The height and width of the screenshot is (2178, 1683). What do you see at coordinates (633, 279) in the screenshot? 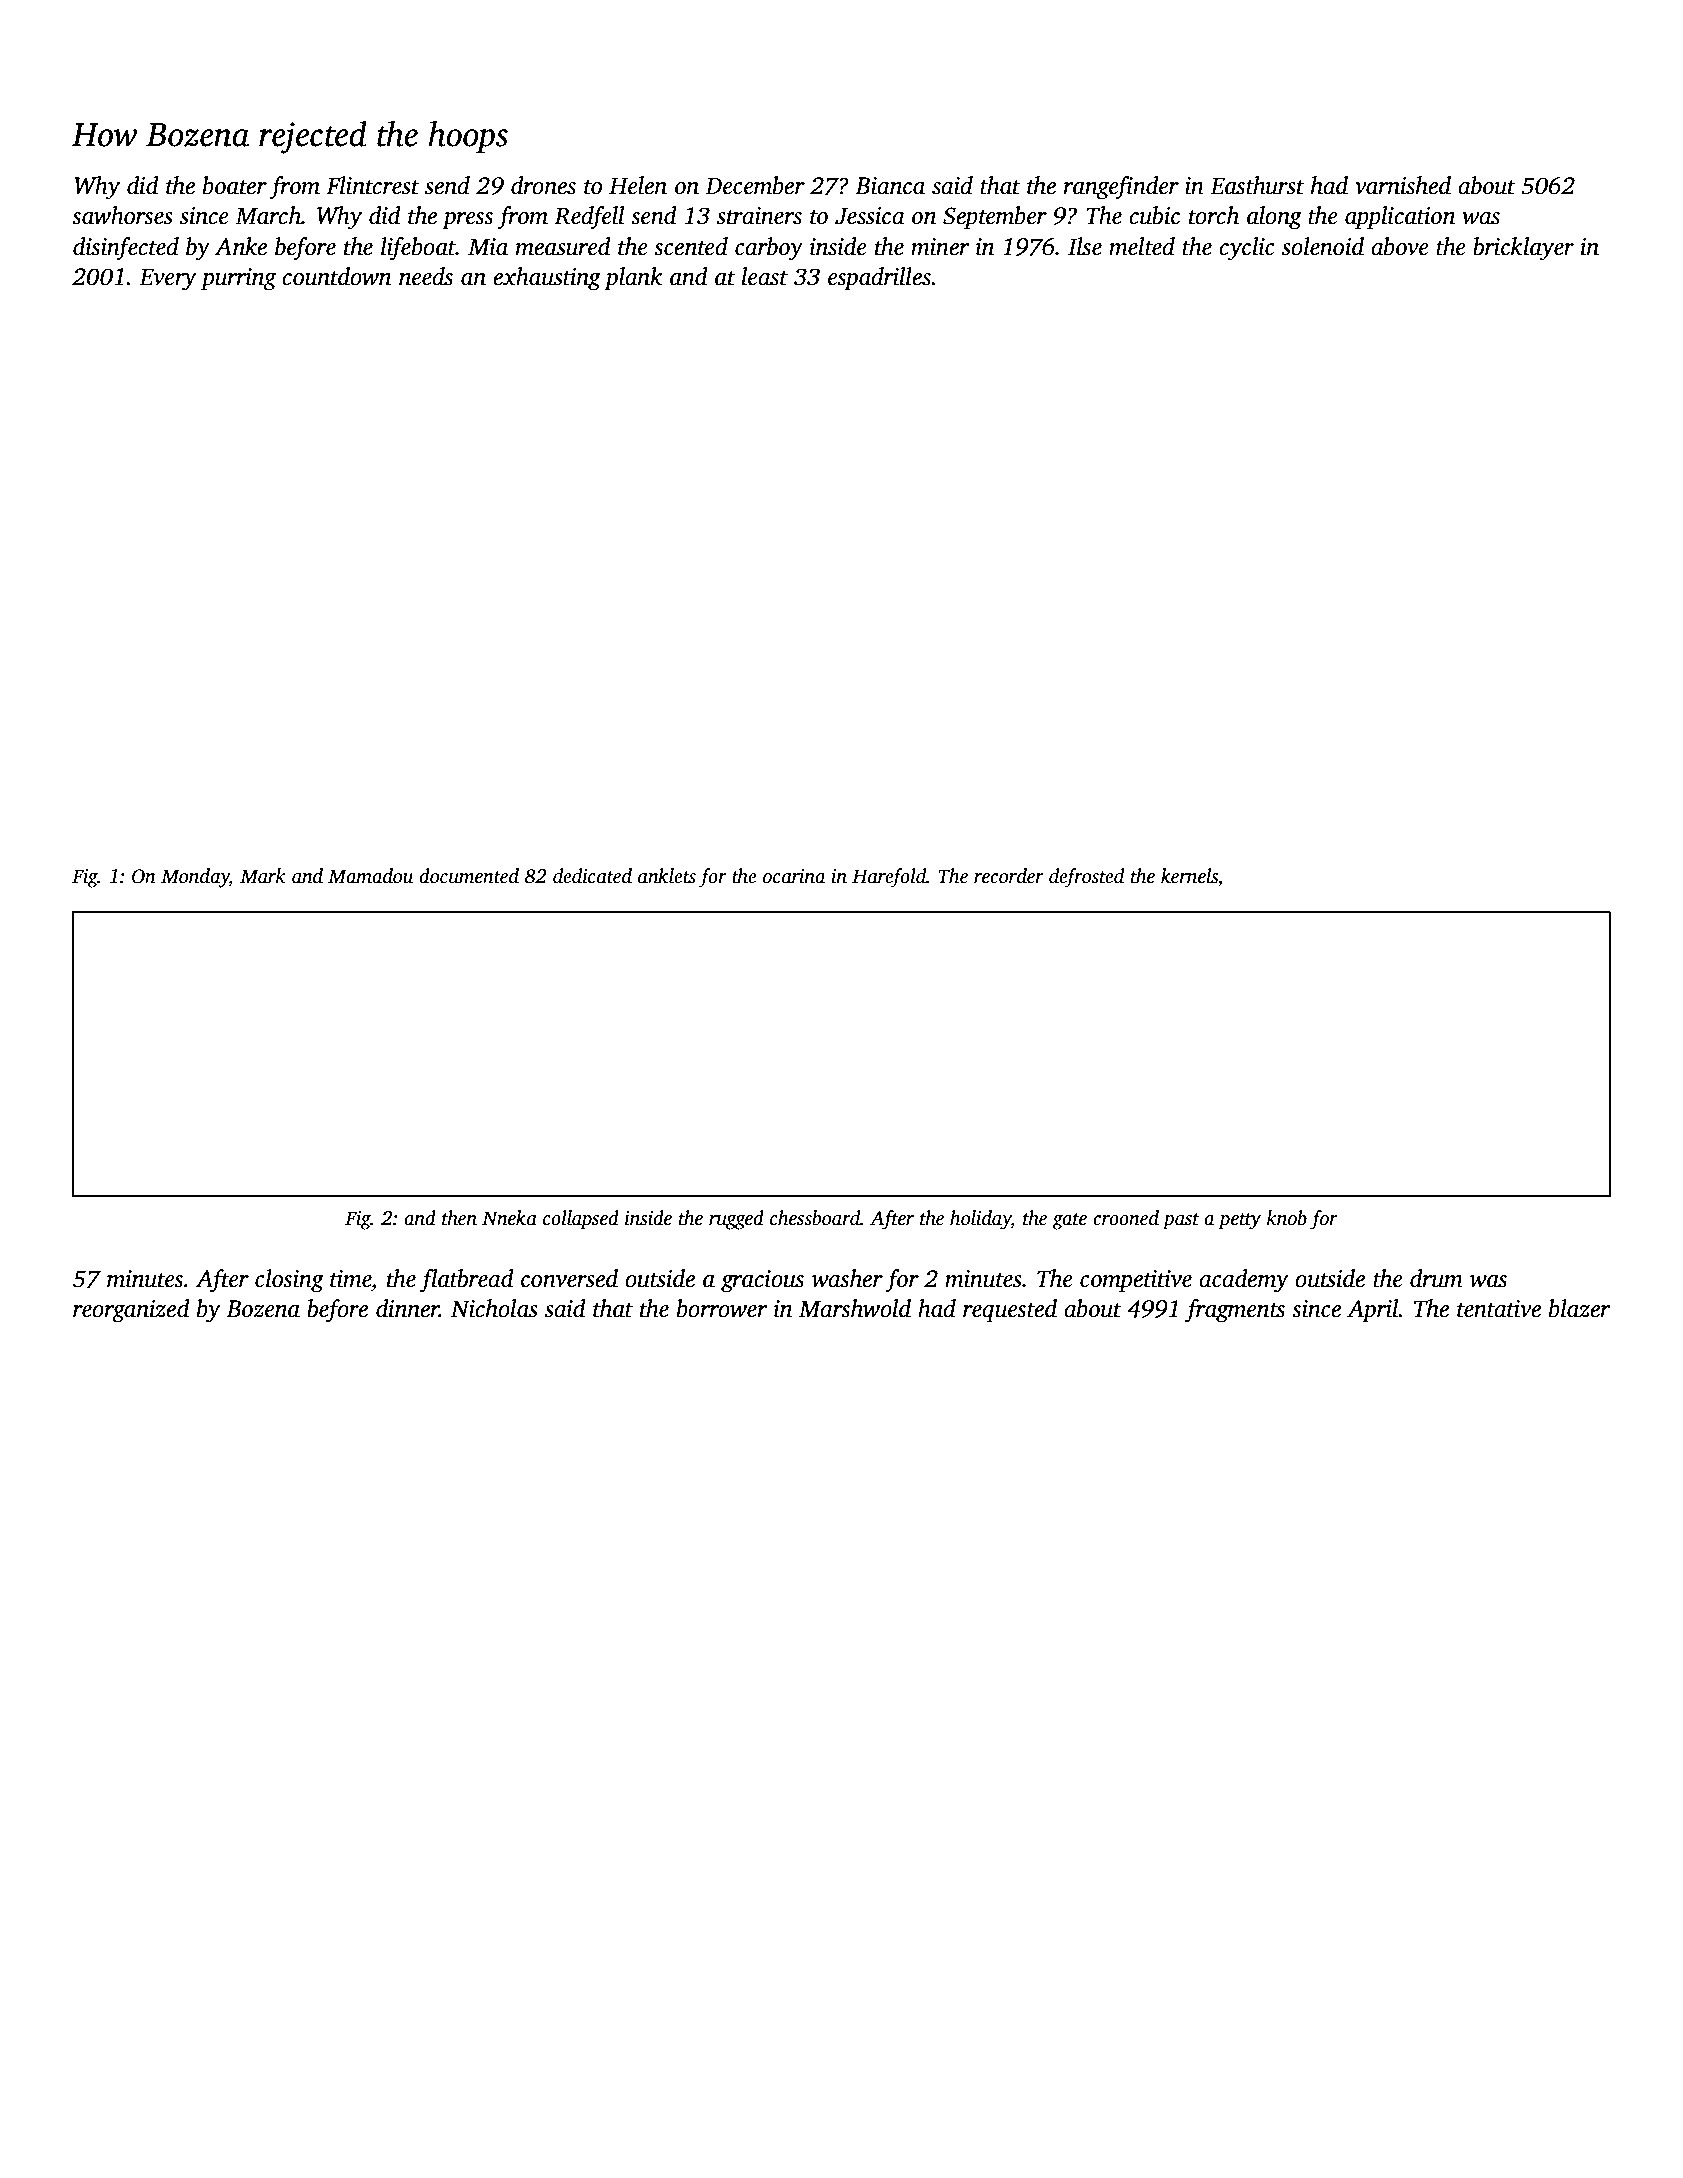
I see `plank` at bounding box center [633, 279].
